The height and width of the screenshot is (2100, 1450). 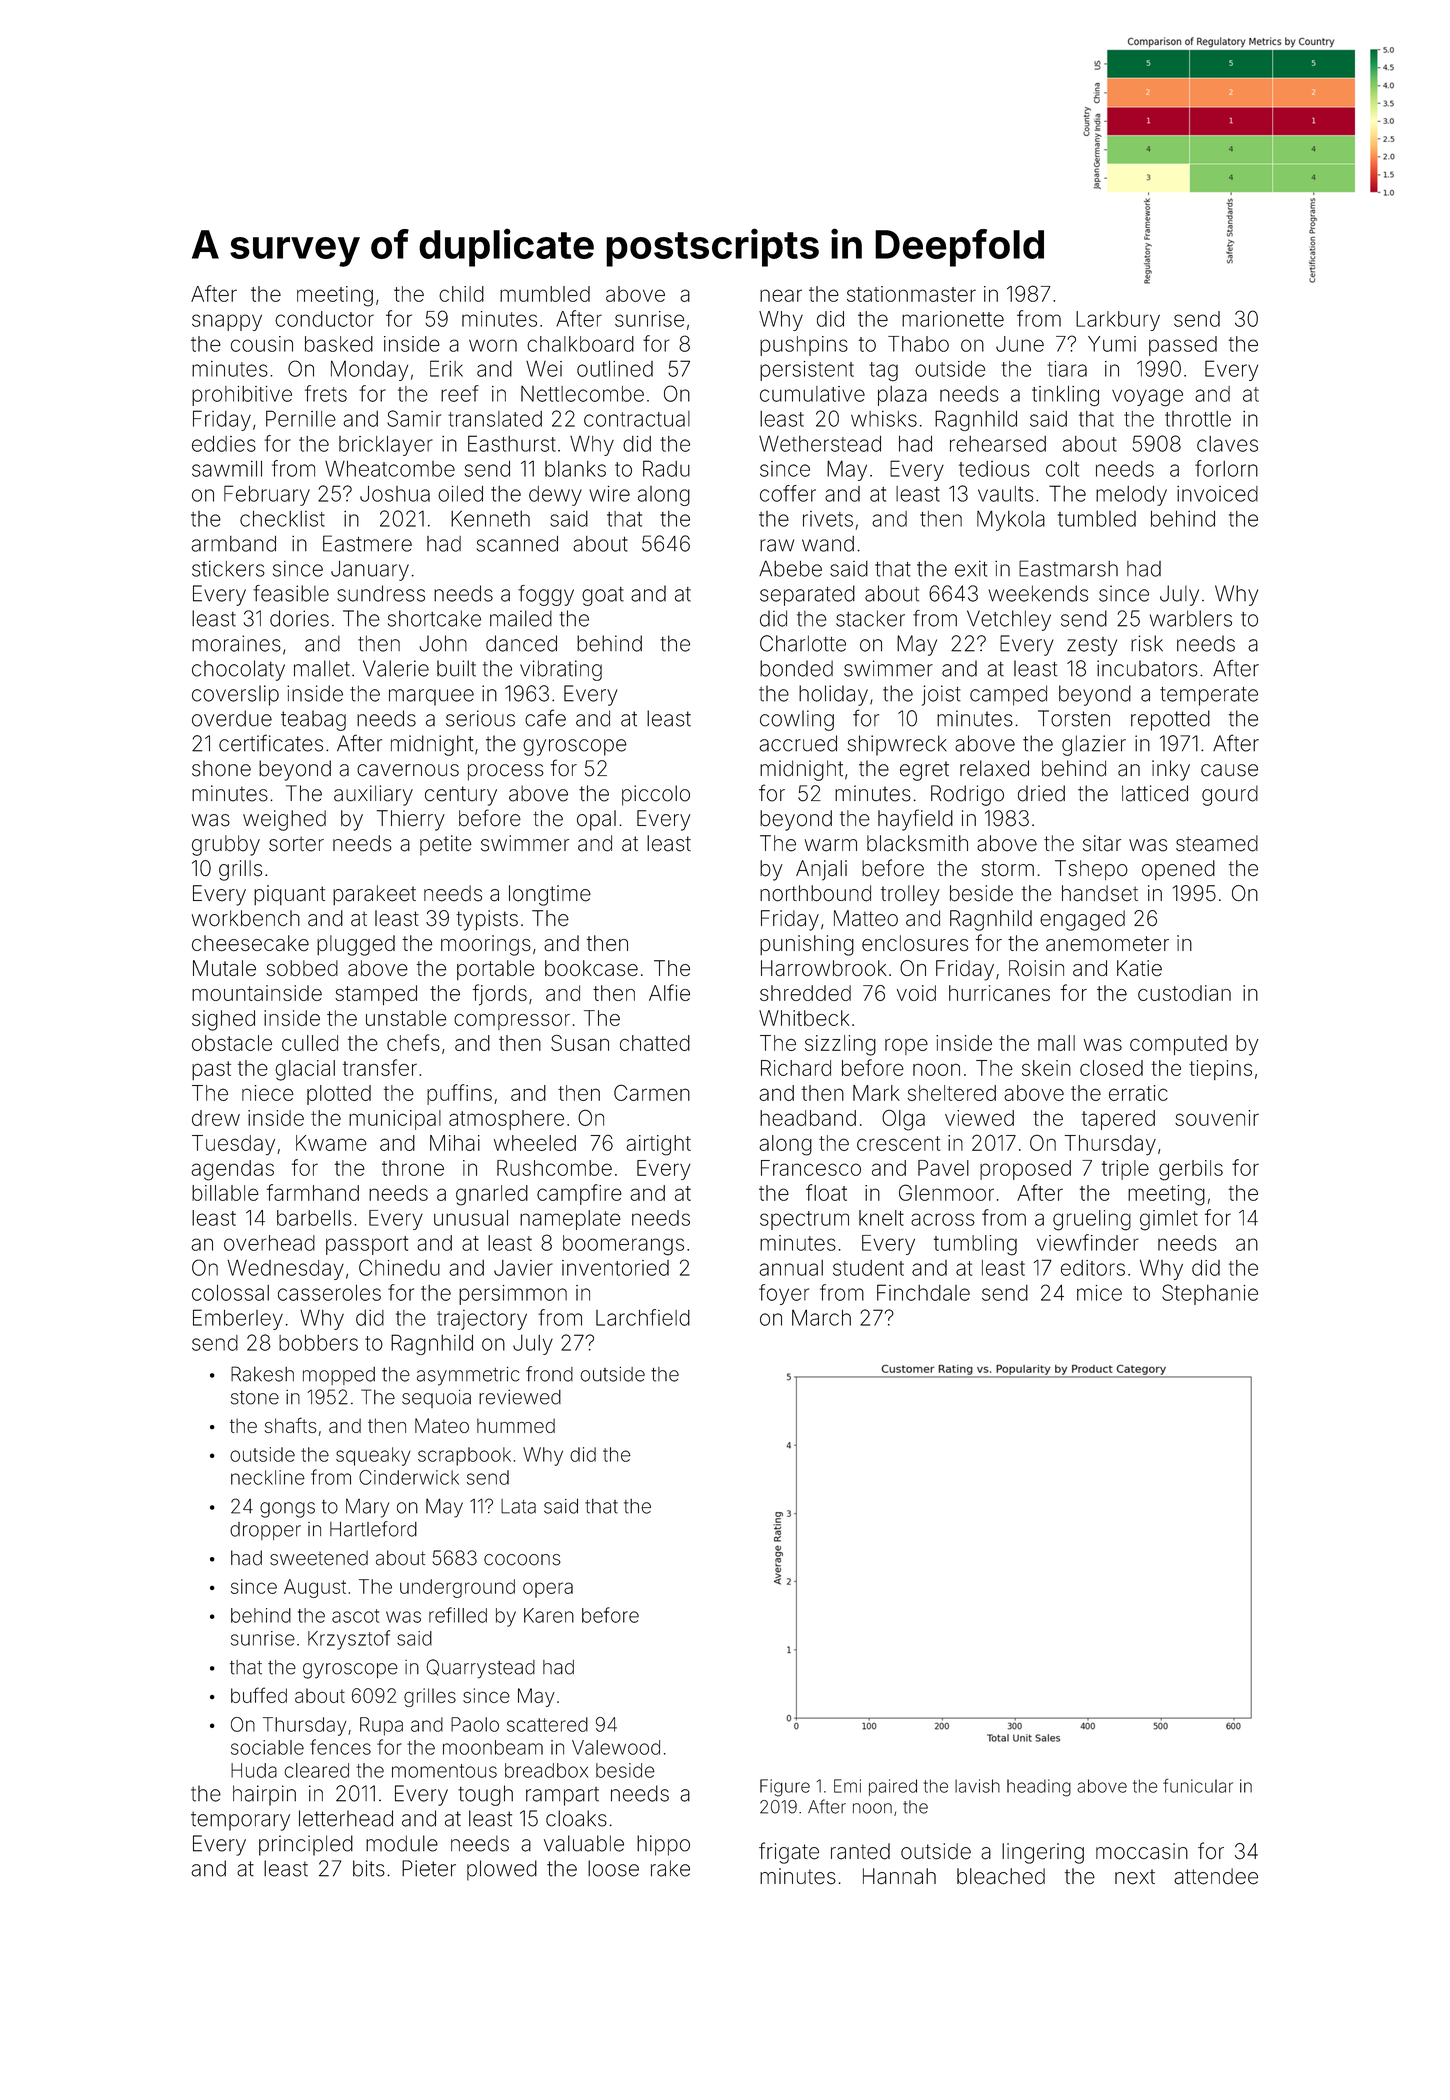 What do you see at coordinates (1111, 1068) in the screenshot?
I see `closed` at bounding box center [1111, 1068].
